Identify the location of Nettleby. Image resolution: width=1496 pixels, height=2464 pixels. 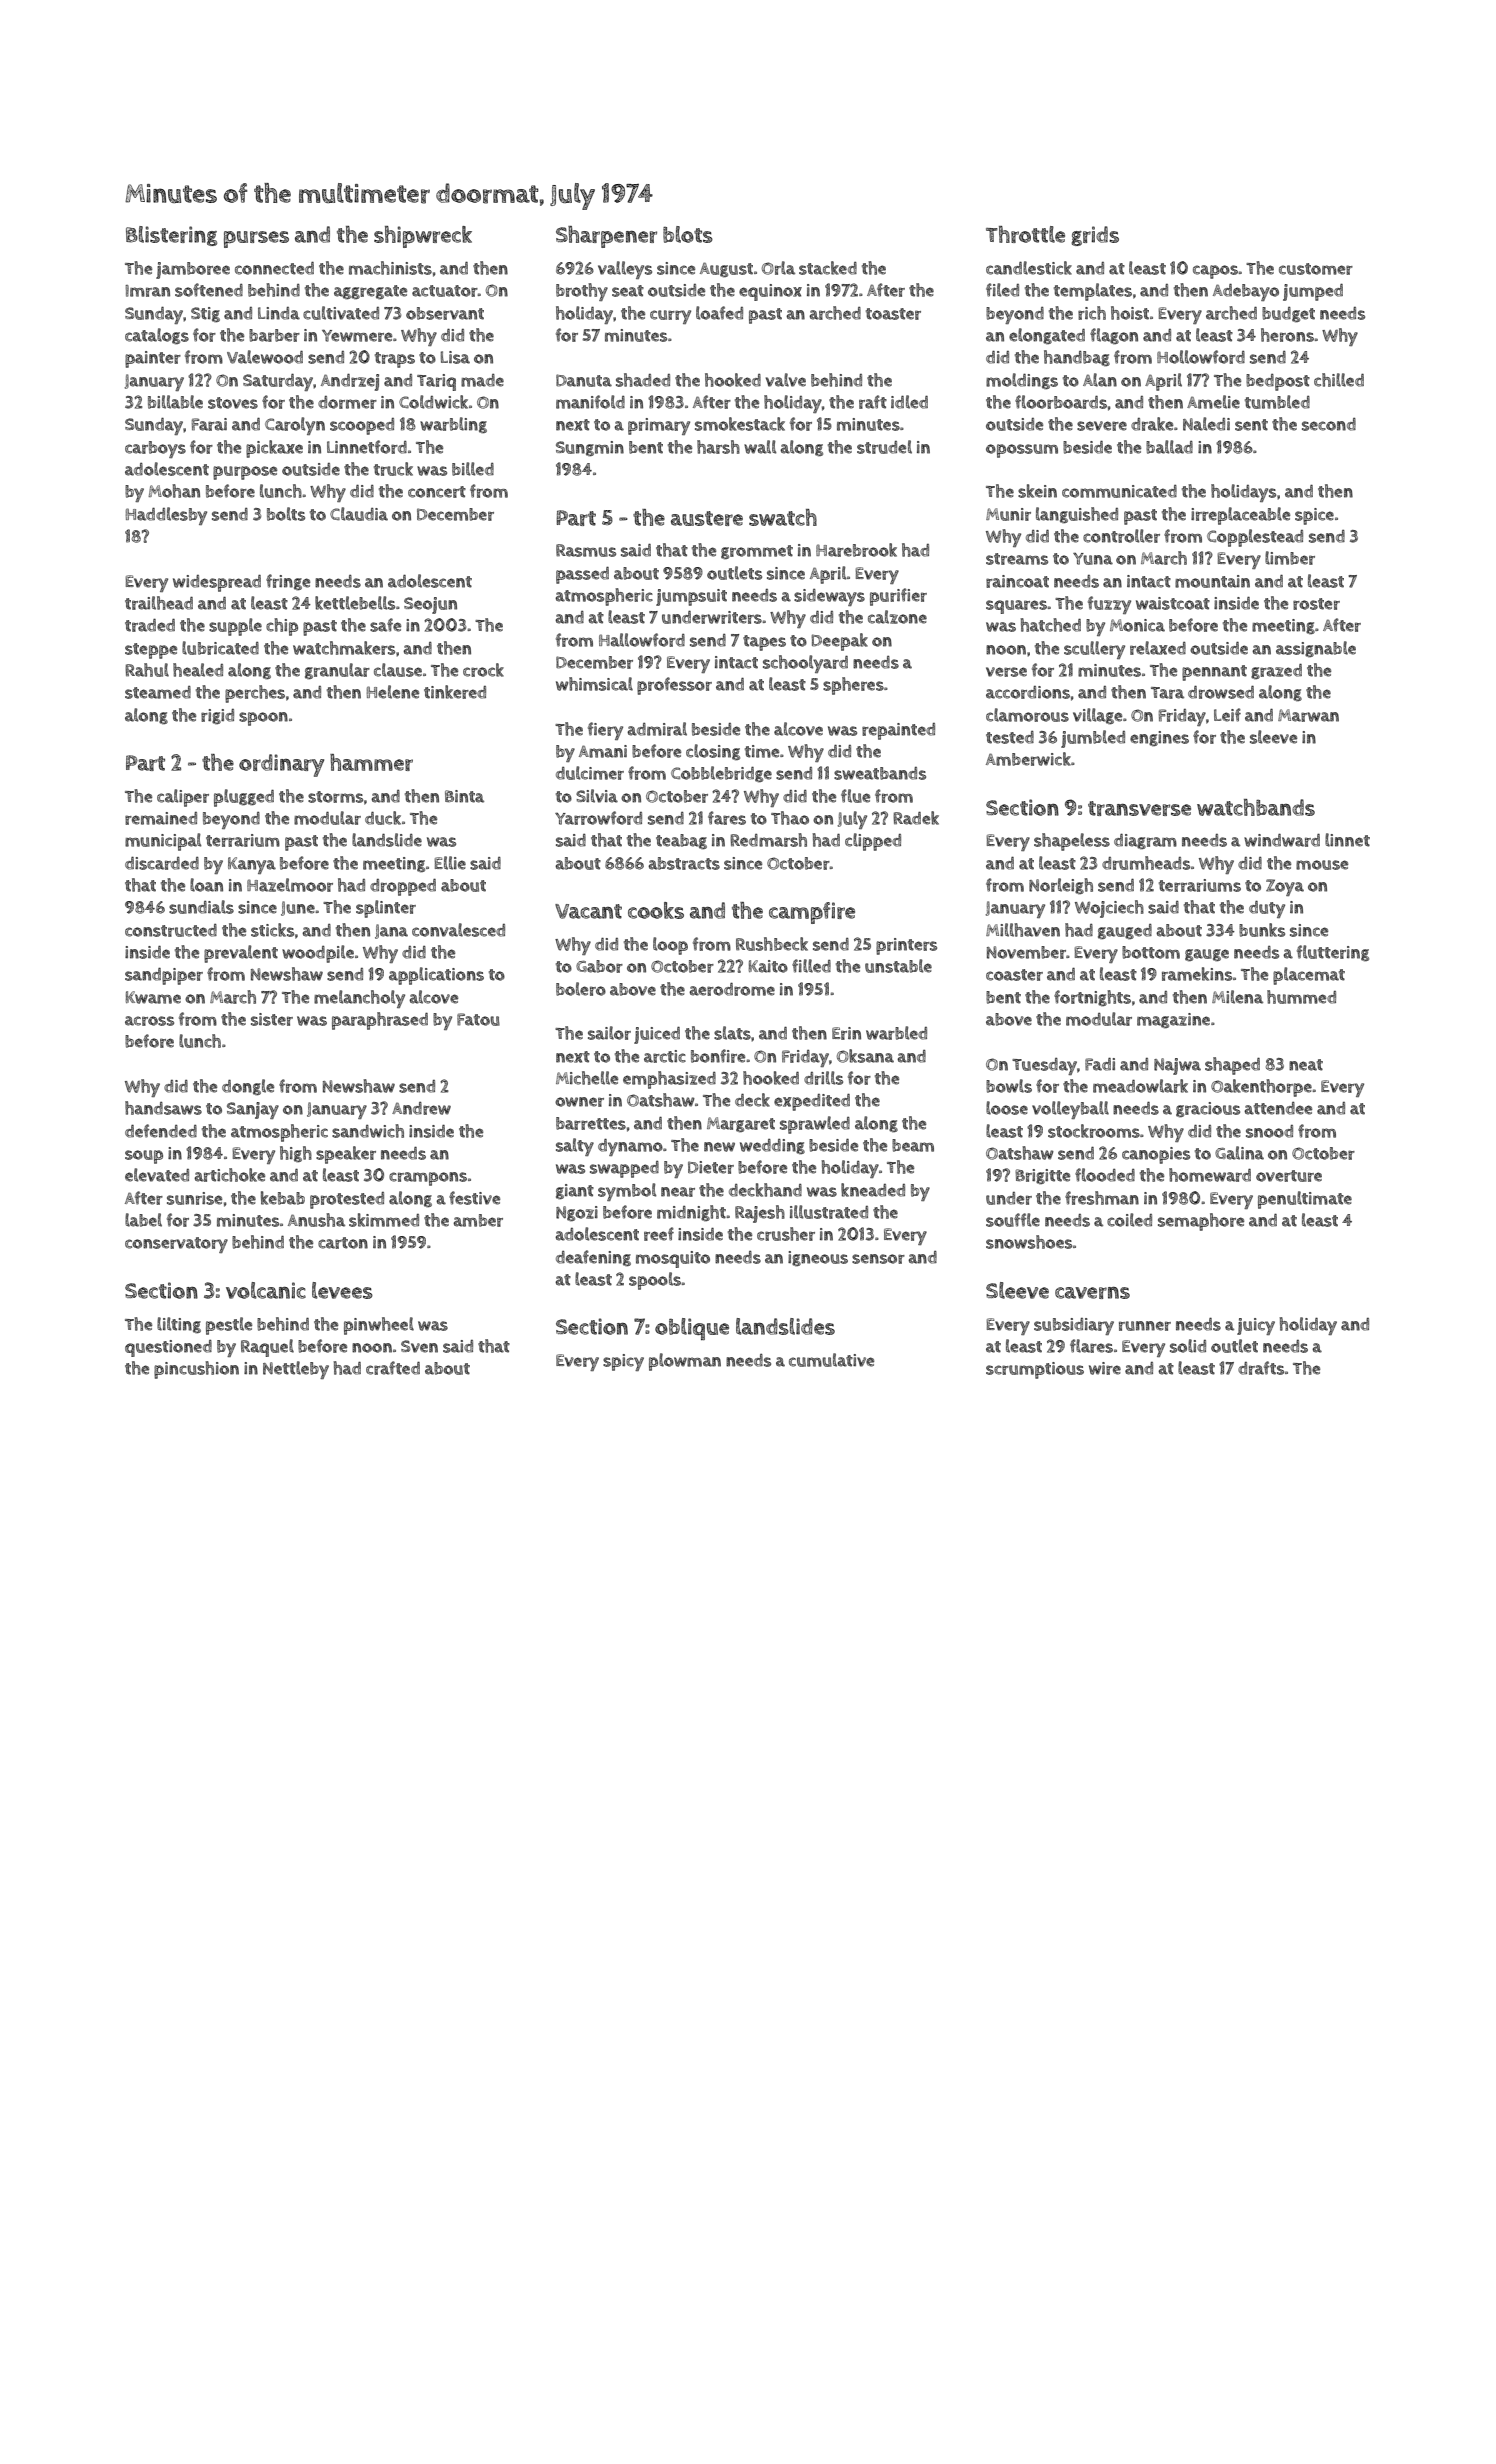
(296, 1370).
